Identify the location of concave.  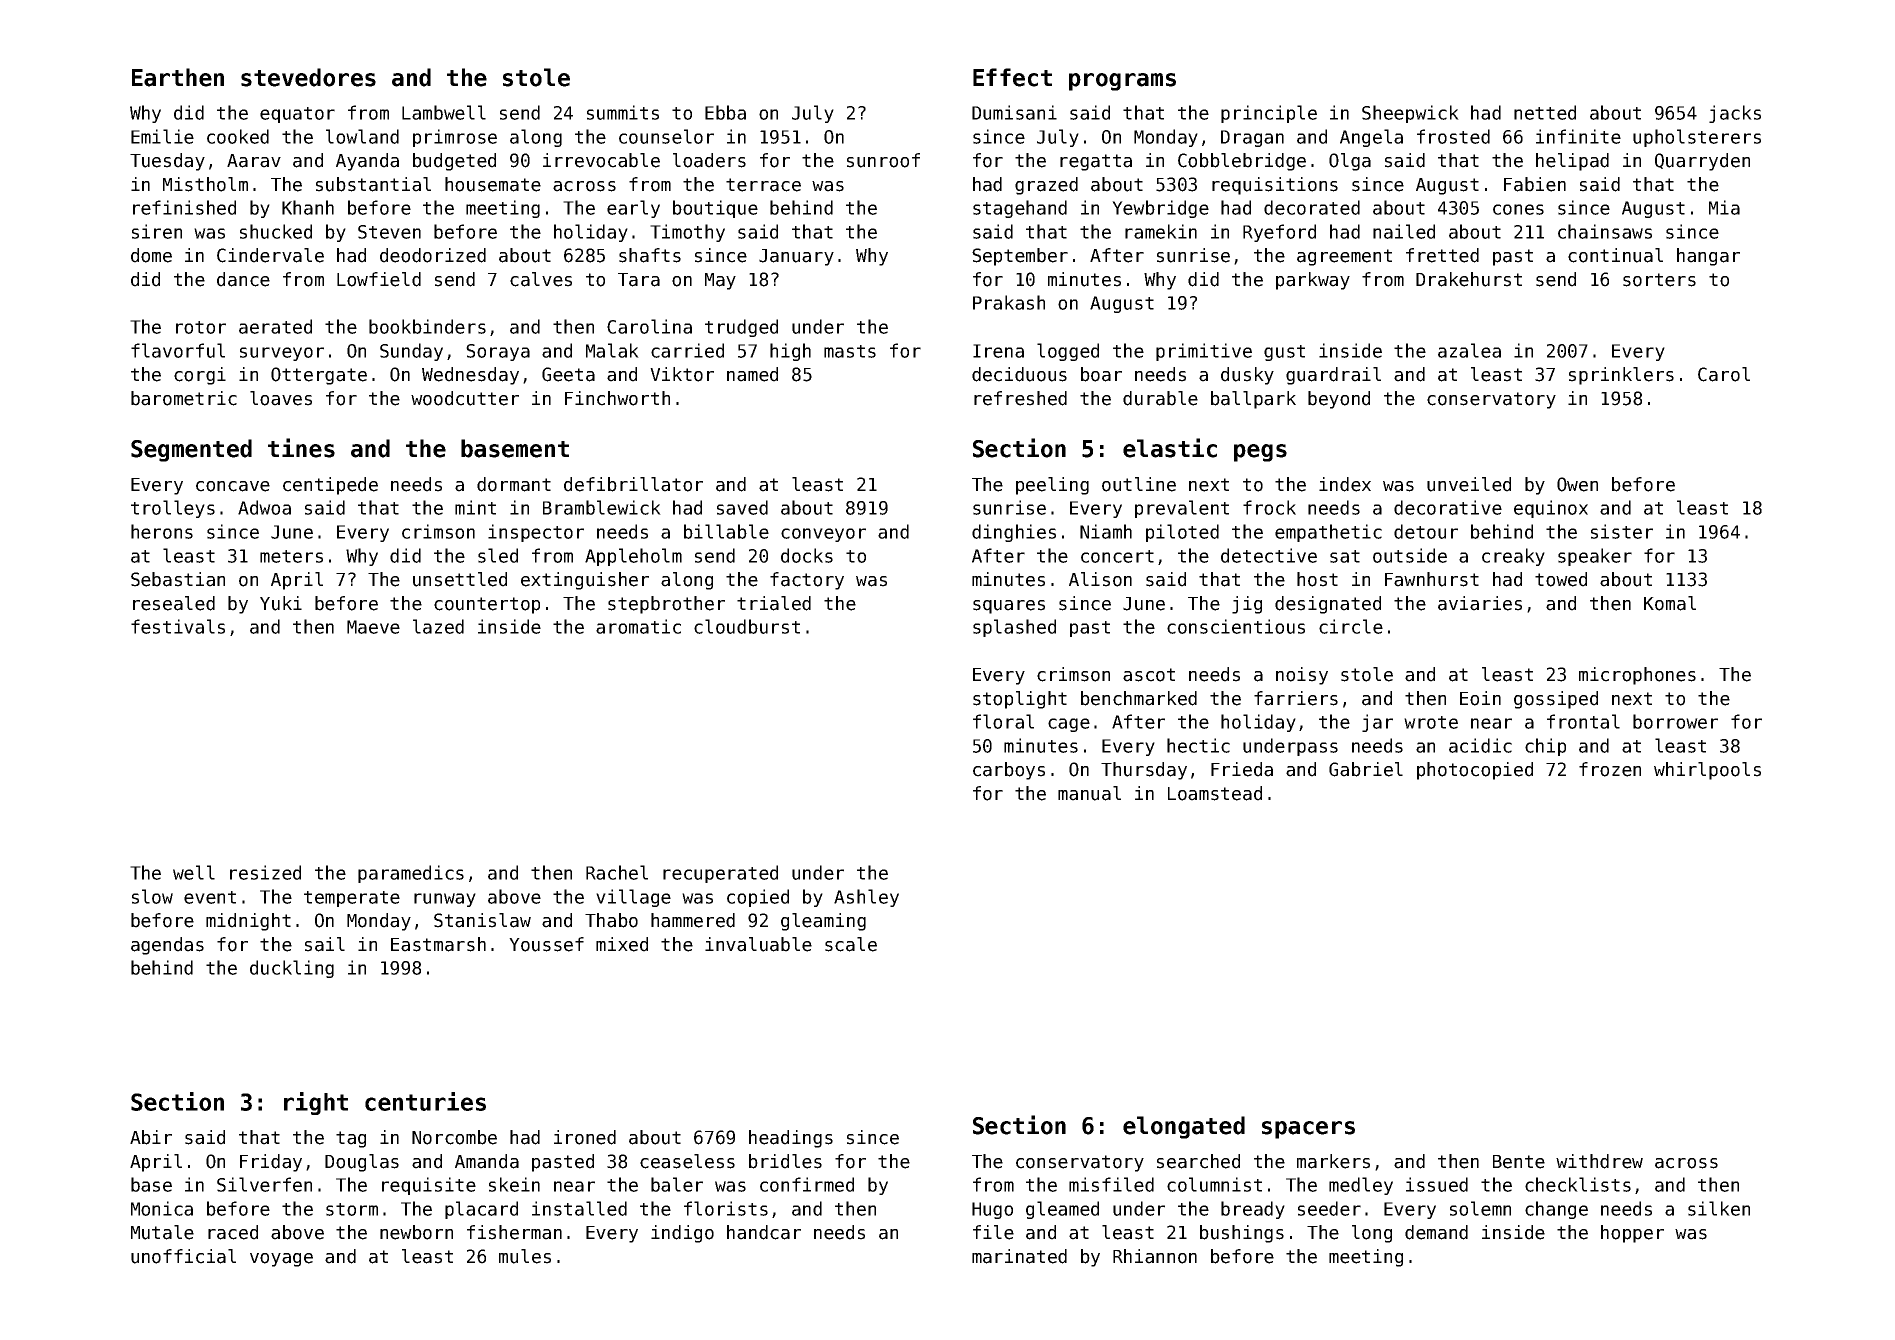
(233, 486).
